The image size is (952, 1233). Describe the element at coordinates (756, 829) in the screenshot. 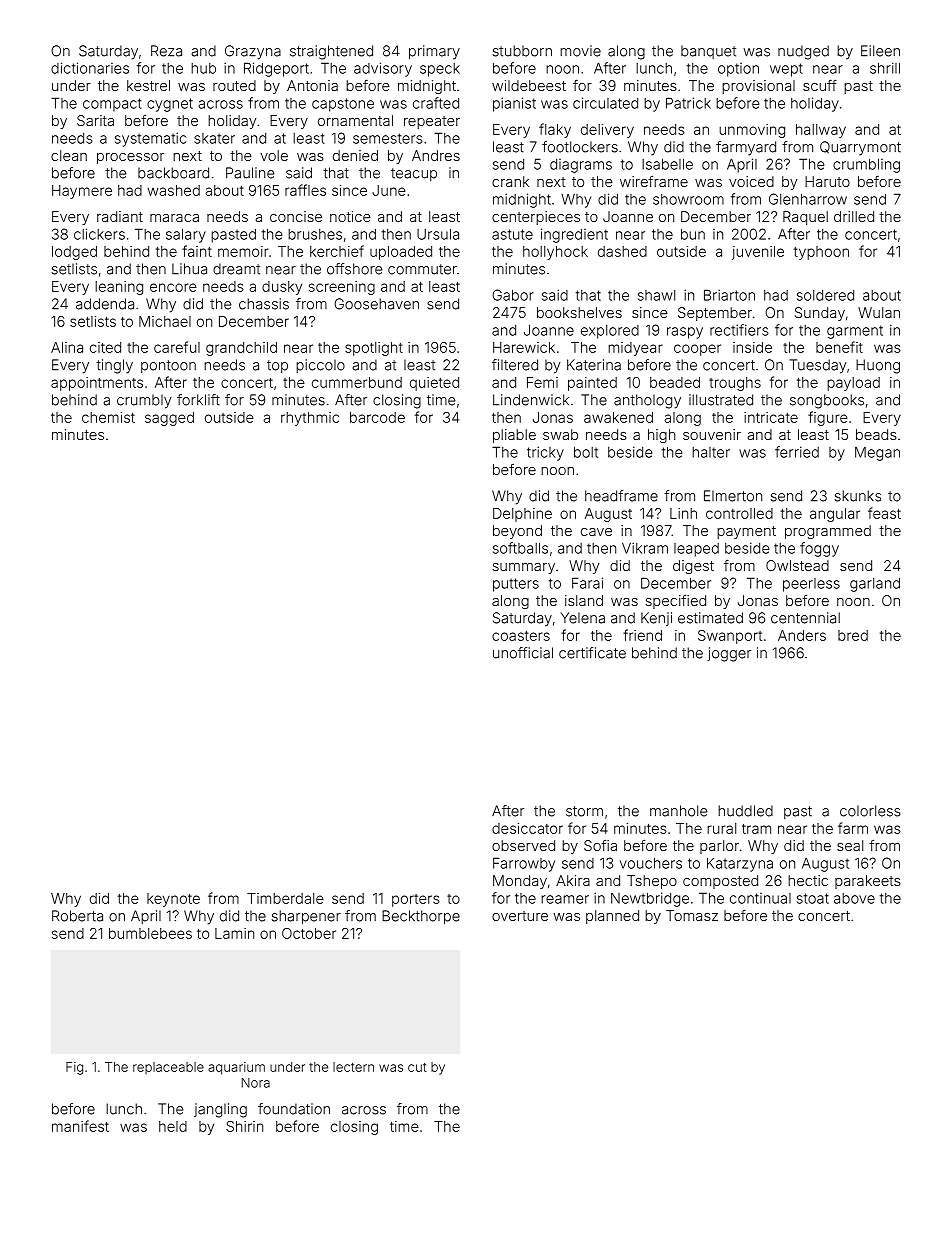

I see `tram` at that location.
